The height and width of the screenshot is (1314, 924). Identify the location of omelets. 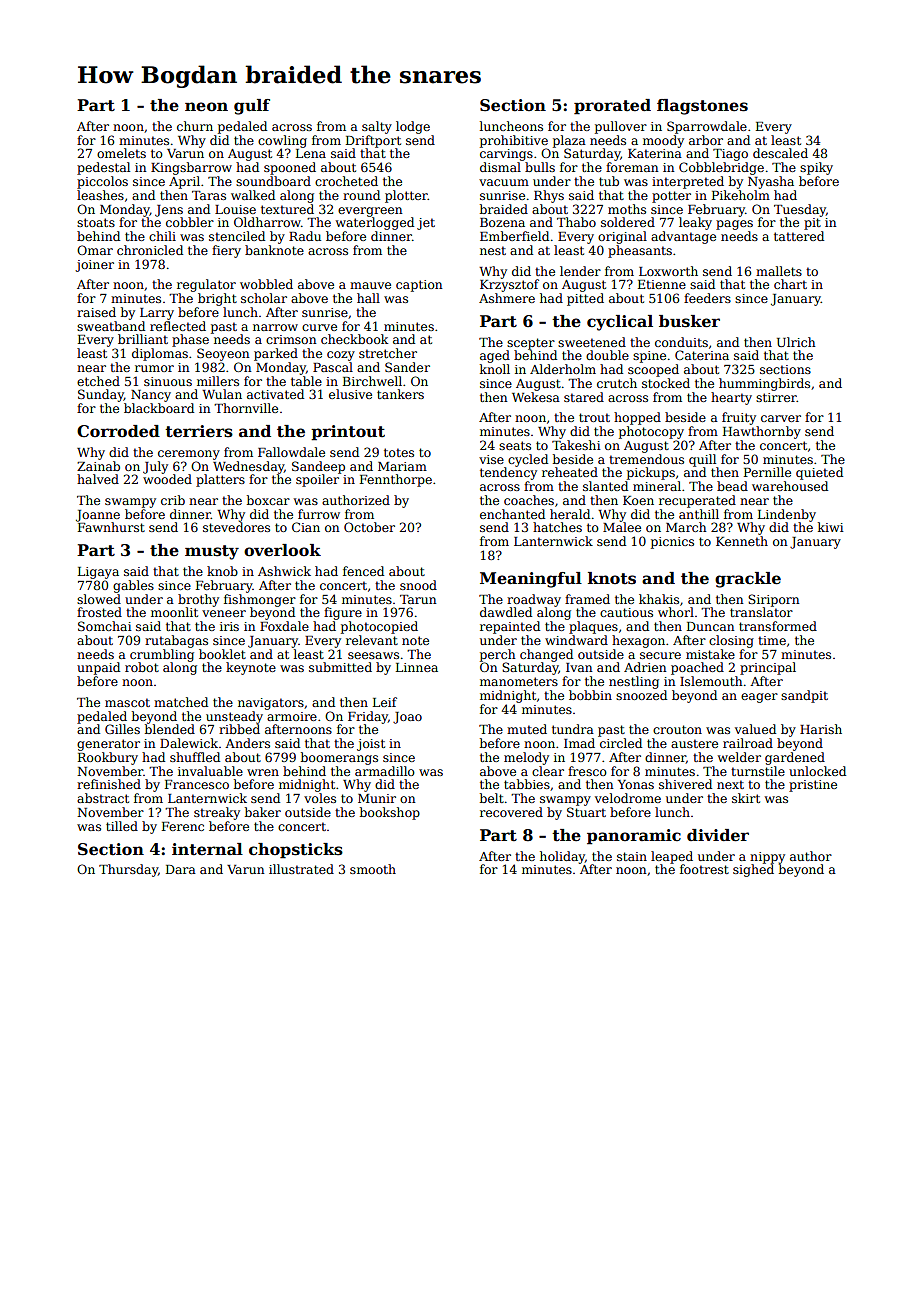
(121, 153).
